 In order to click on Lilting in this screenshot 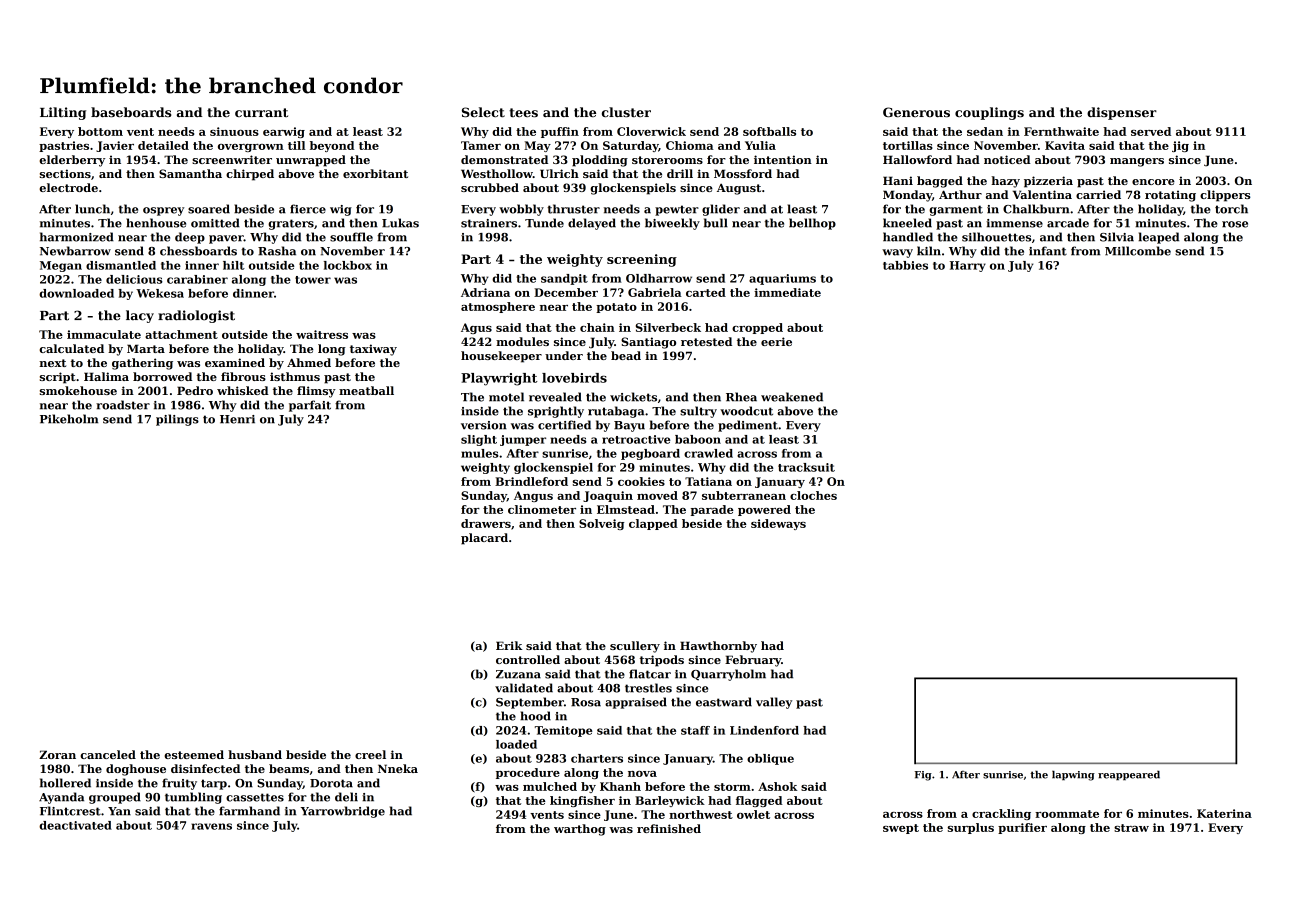, I will do `click(63, 113)`.
